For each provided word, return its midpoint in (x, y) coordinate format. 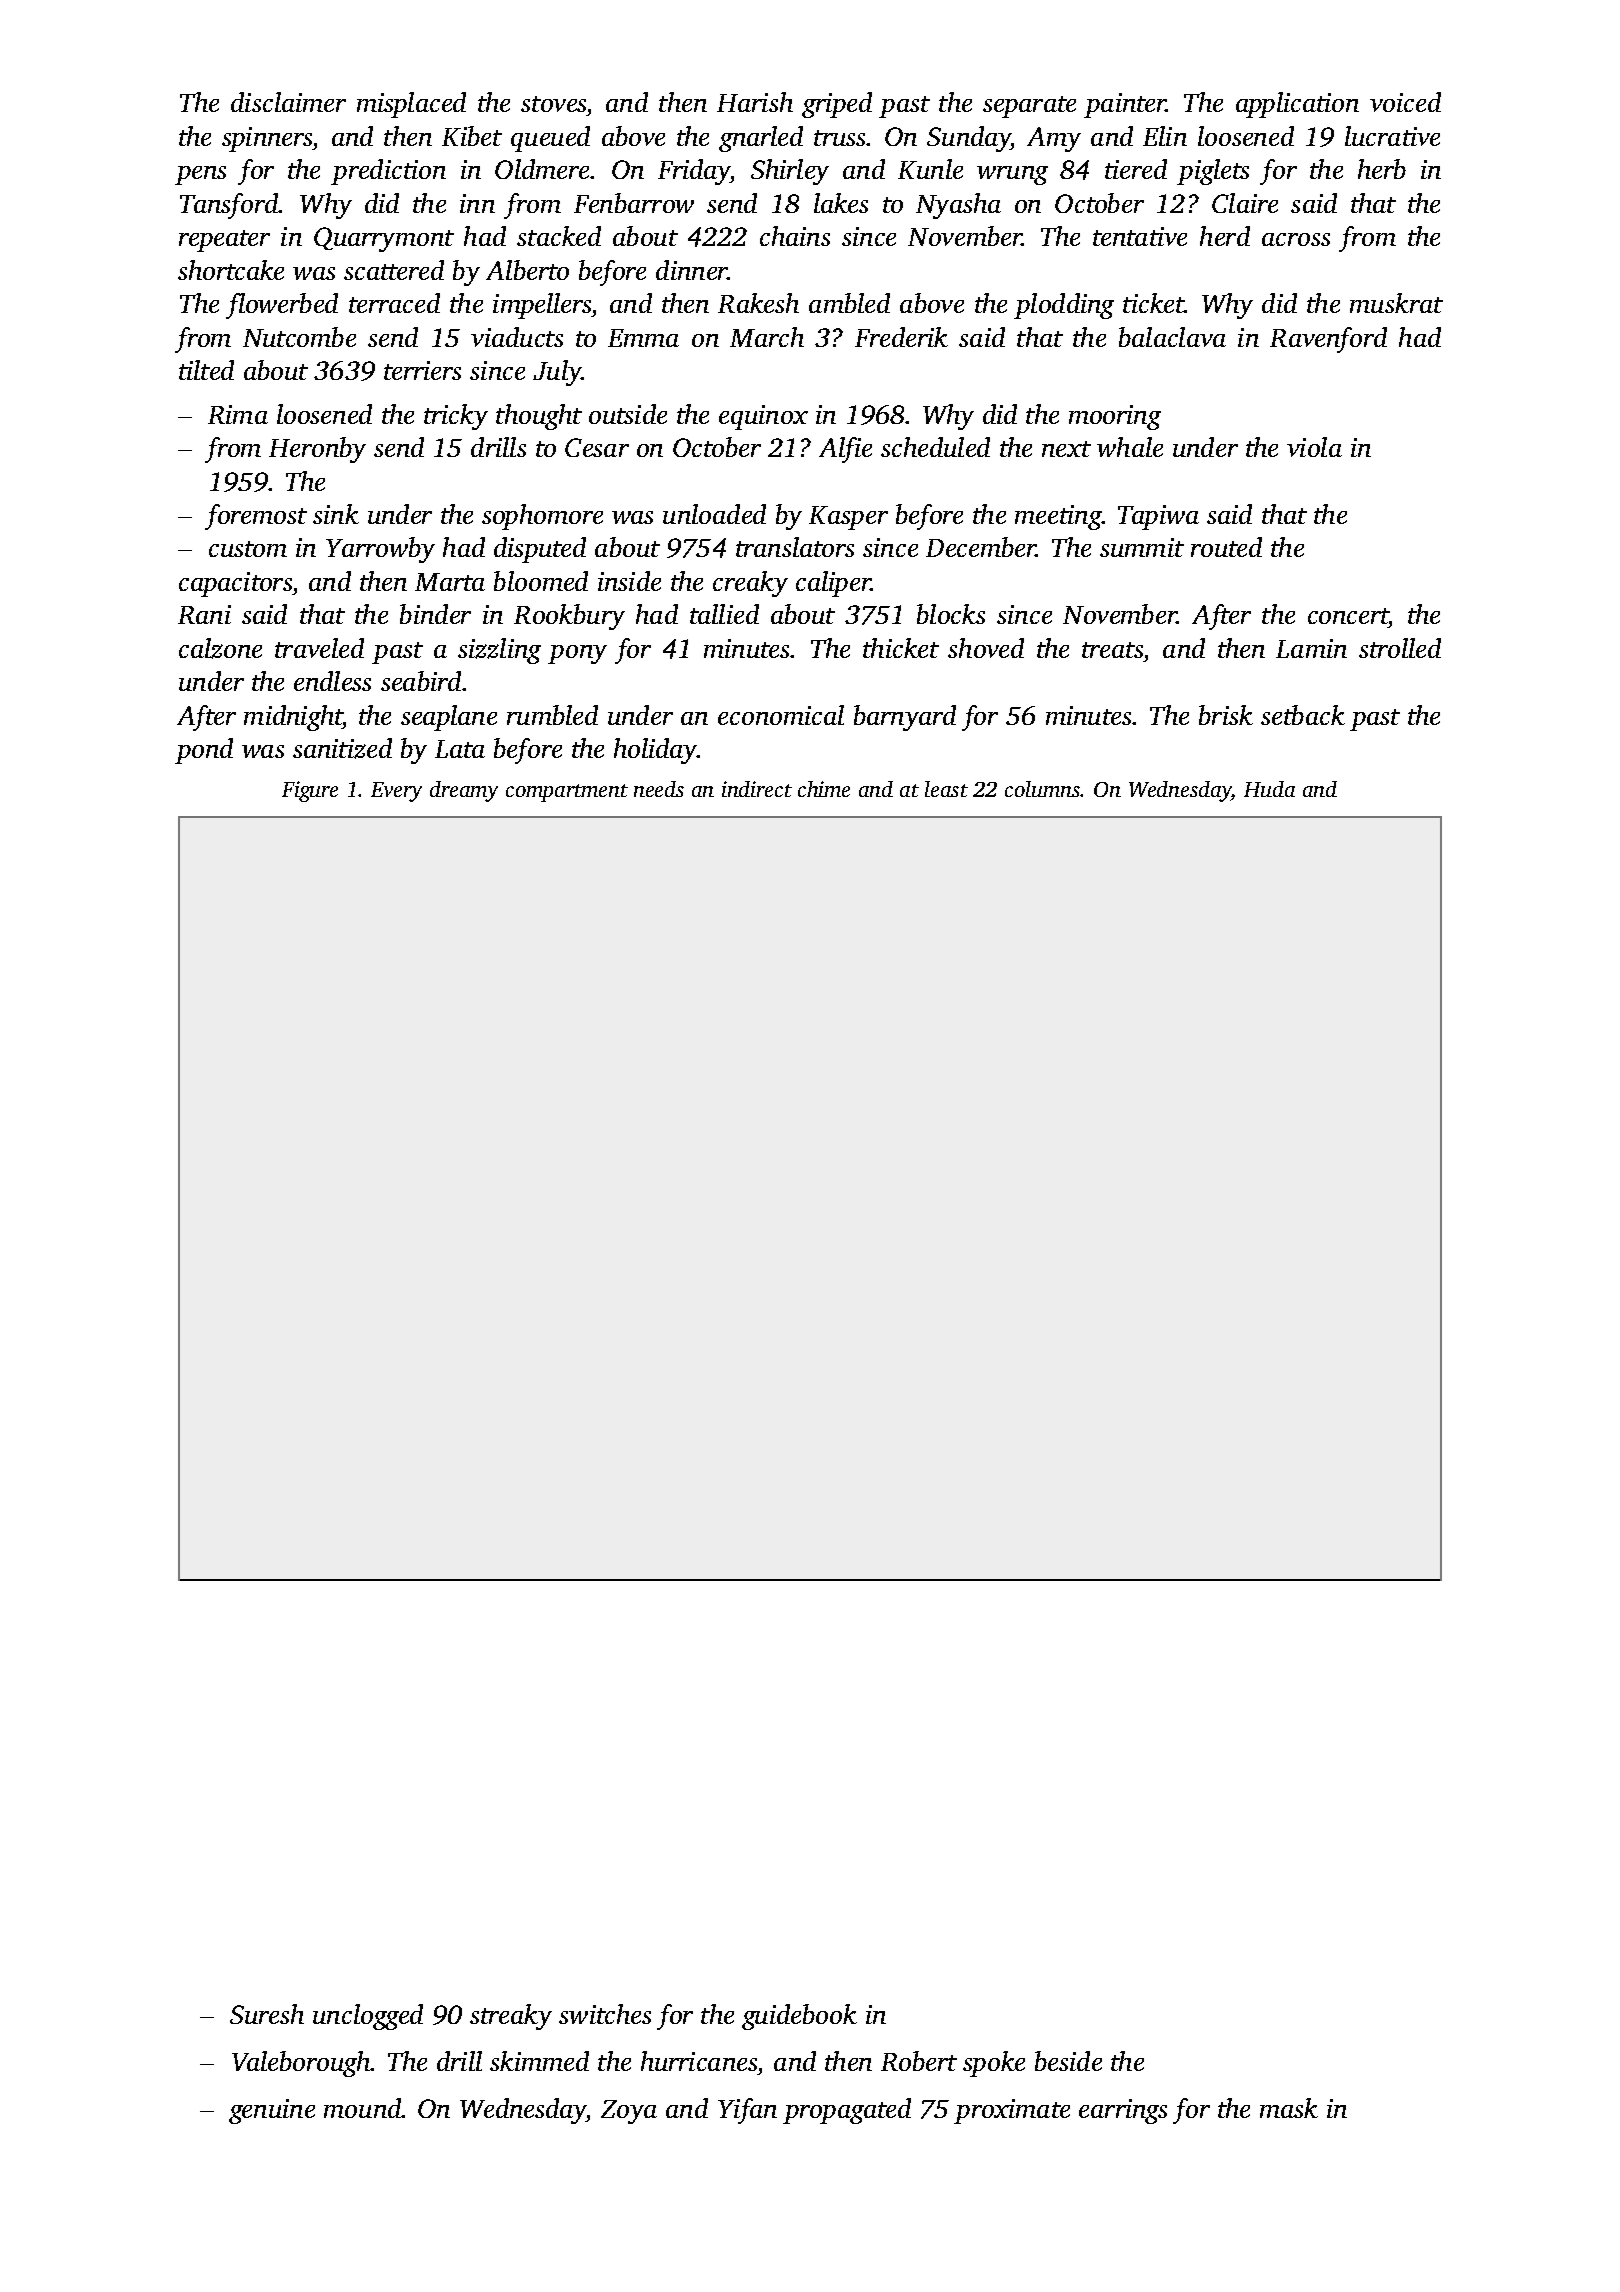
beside (1068, 2061)
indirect (757, 789)
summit (1142, 547)
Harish (755, 102)
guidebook (799, 2017)
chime (824, 789)
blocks (951, 614)
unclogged (368, 2017)
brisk (1226, 715)
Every (396, 792)
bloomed (541, 581)
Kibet (472, 136)
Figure (310, 791)
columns (1042, 789)
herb (1382, 169)
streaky (511, 2017)
